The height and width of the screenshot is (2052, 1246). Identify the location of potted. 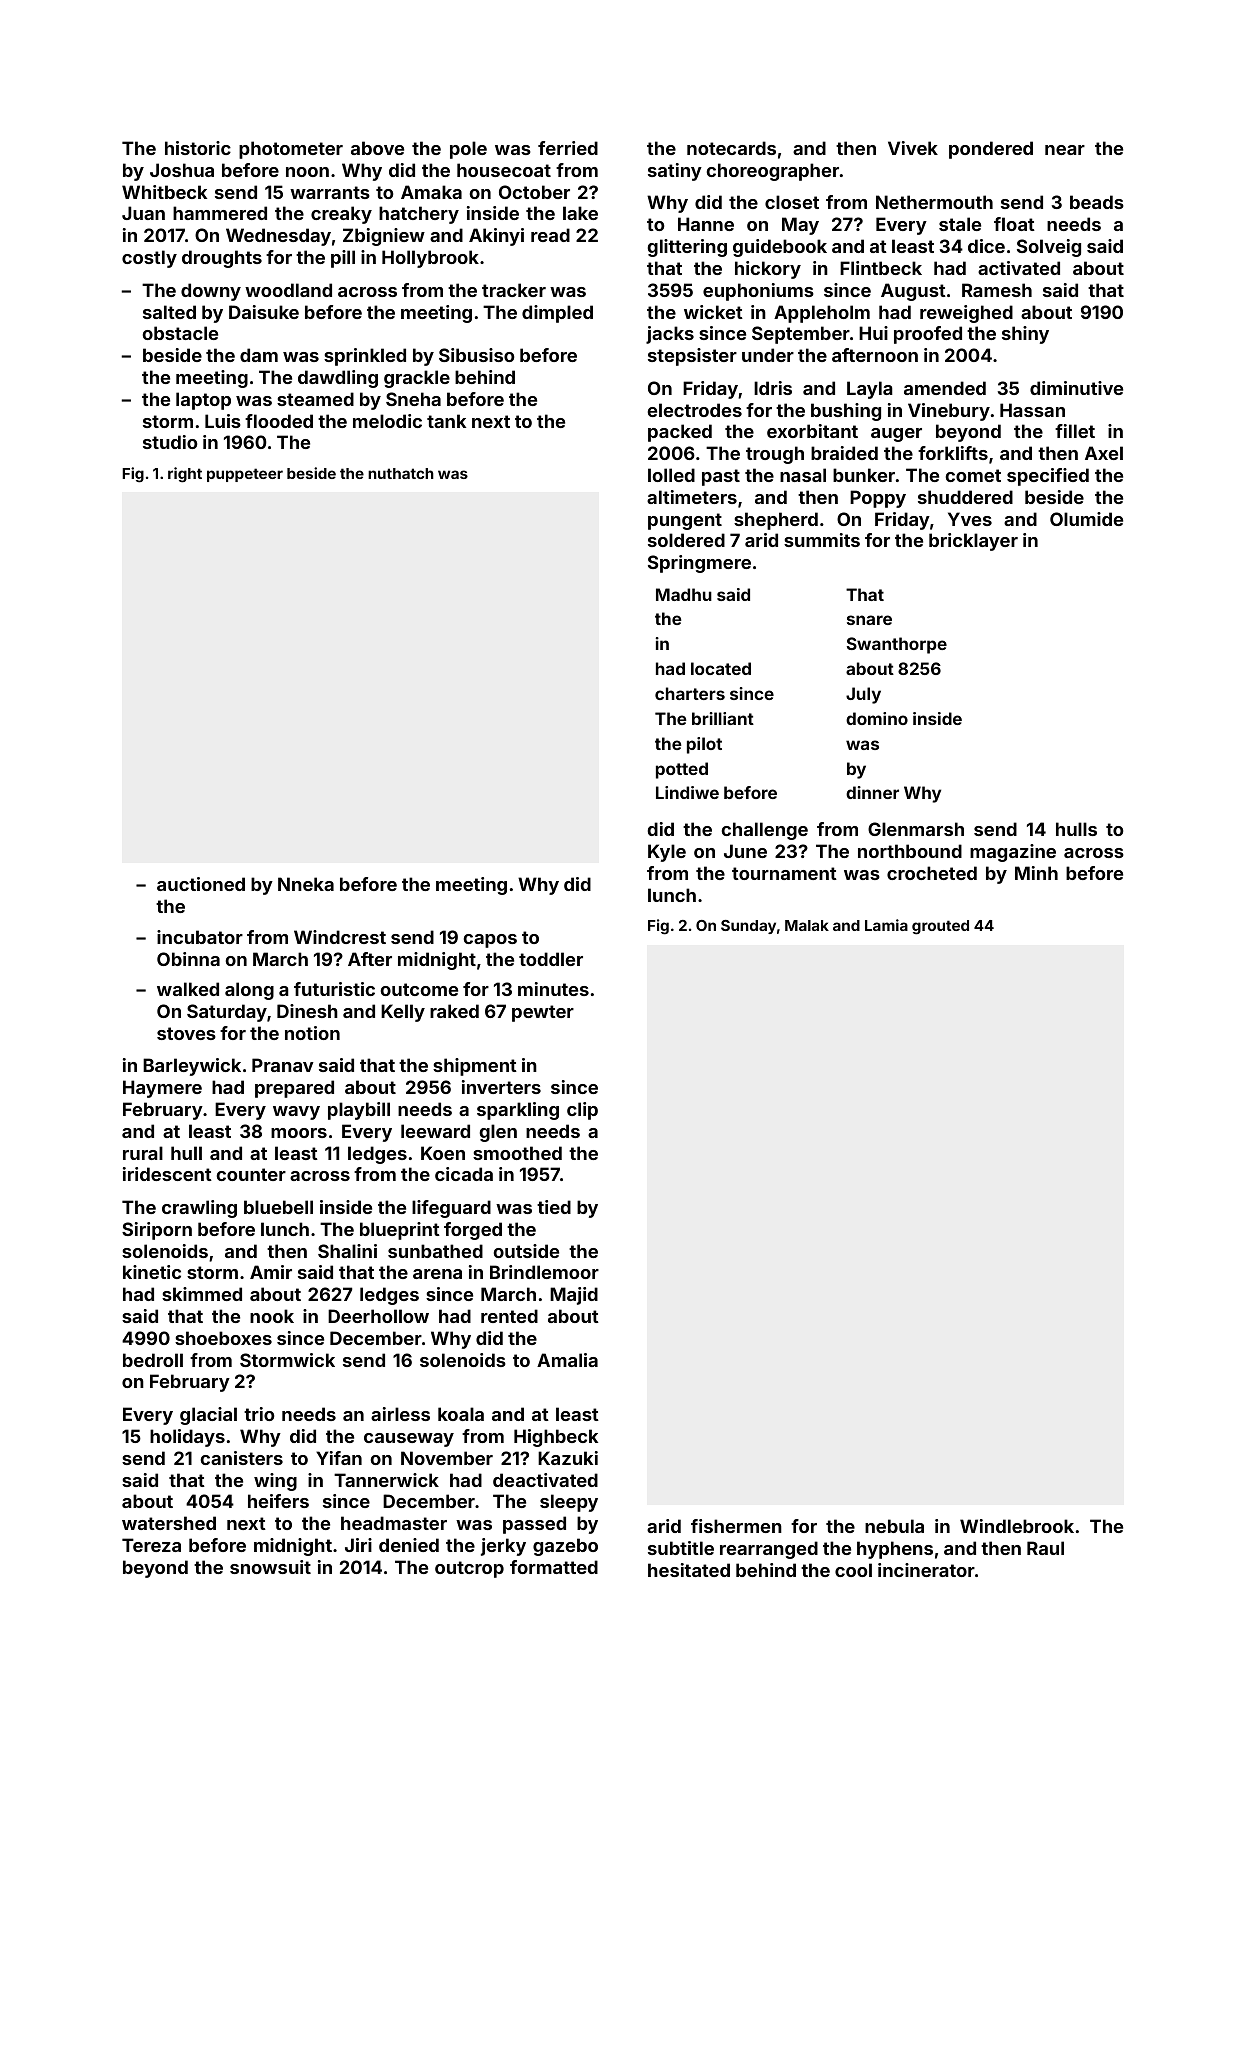
(682, 770).
